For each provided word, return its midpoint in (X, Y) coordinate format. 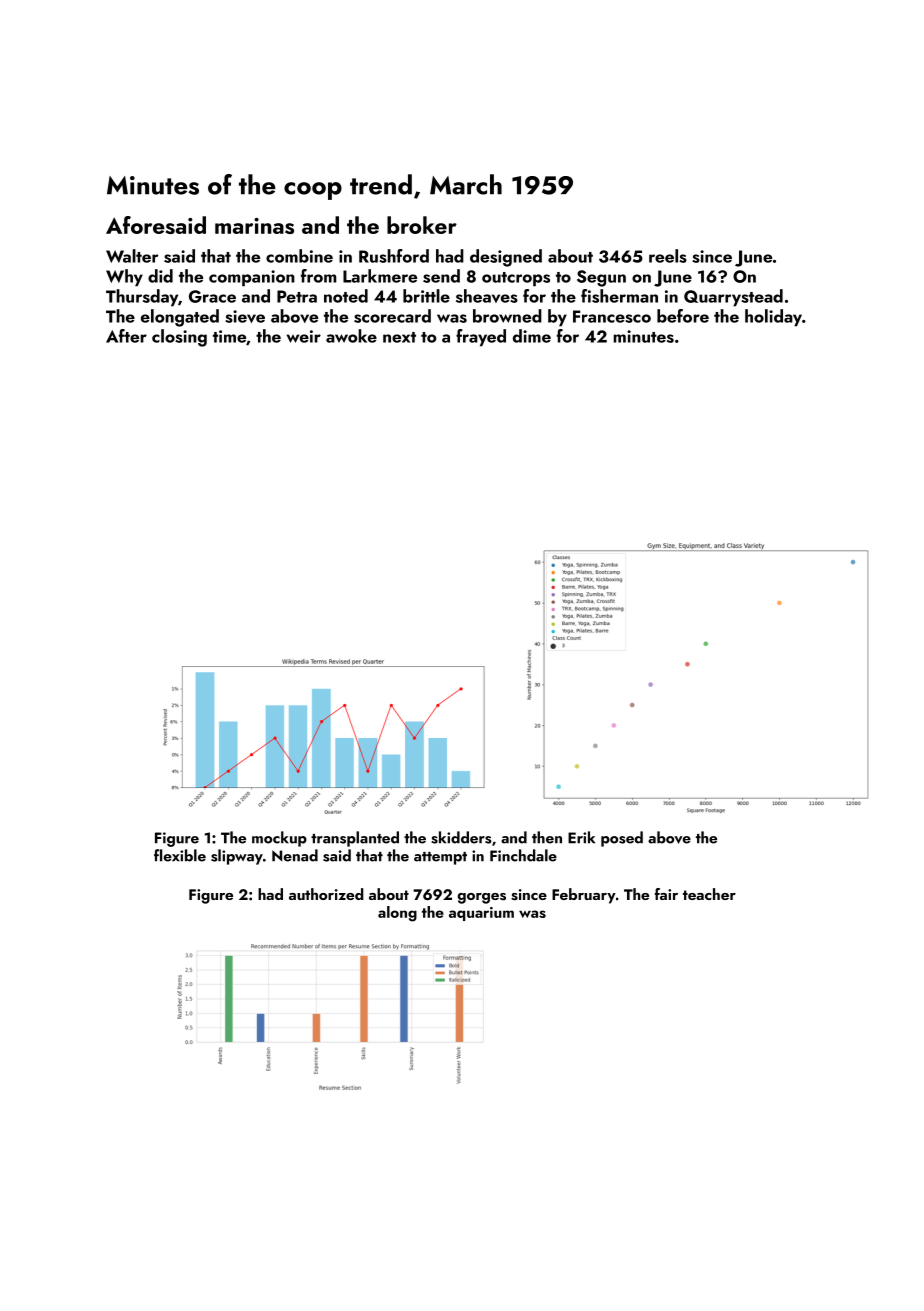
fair (666, 894)
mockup (279, 839)
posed (622, 839)
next (399, 337)
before (683, 316)
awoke (351, 336)
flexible (180, 855)
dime (532, 336)
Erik (581, 837)
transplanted (355, 839)
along (397, 914)
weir (304, 336)
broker (422, 225)
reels (668, 256)
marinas (254, 226)
